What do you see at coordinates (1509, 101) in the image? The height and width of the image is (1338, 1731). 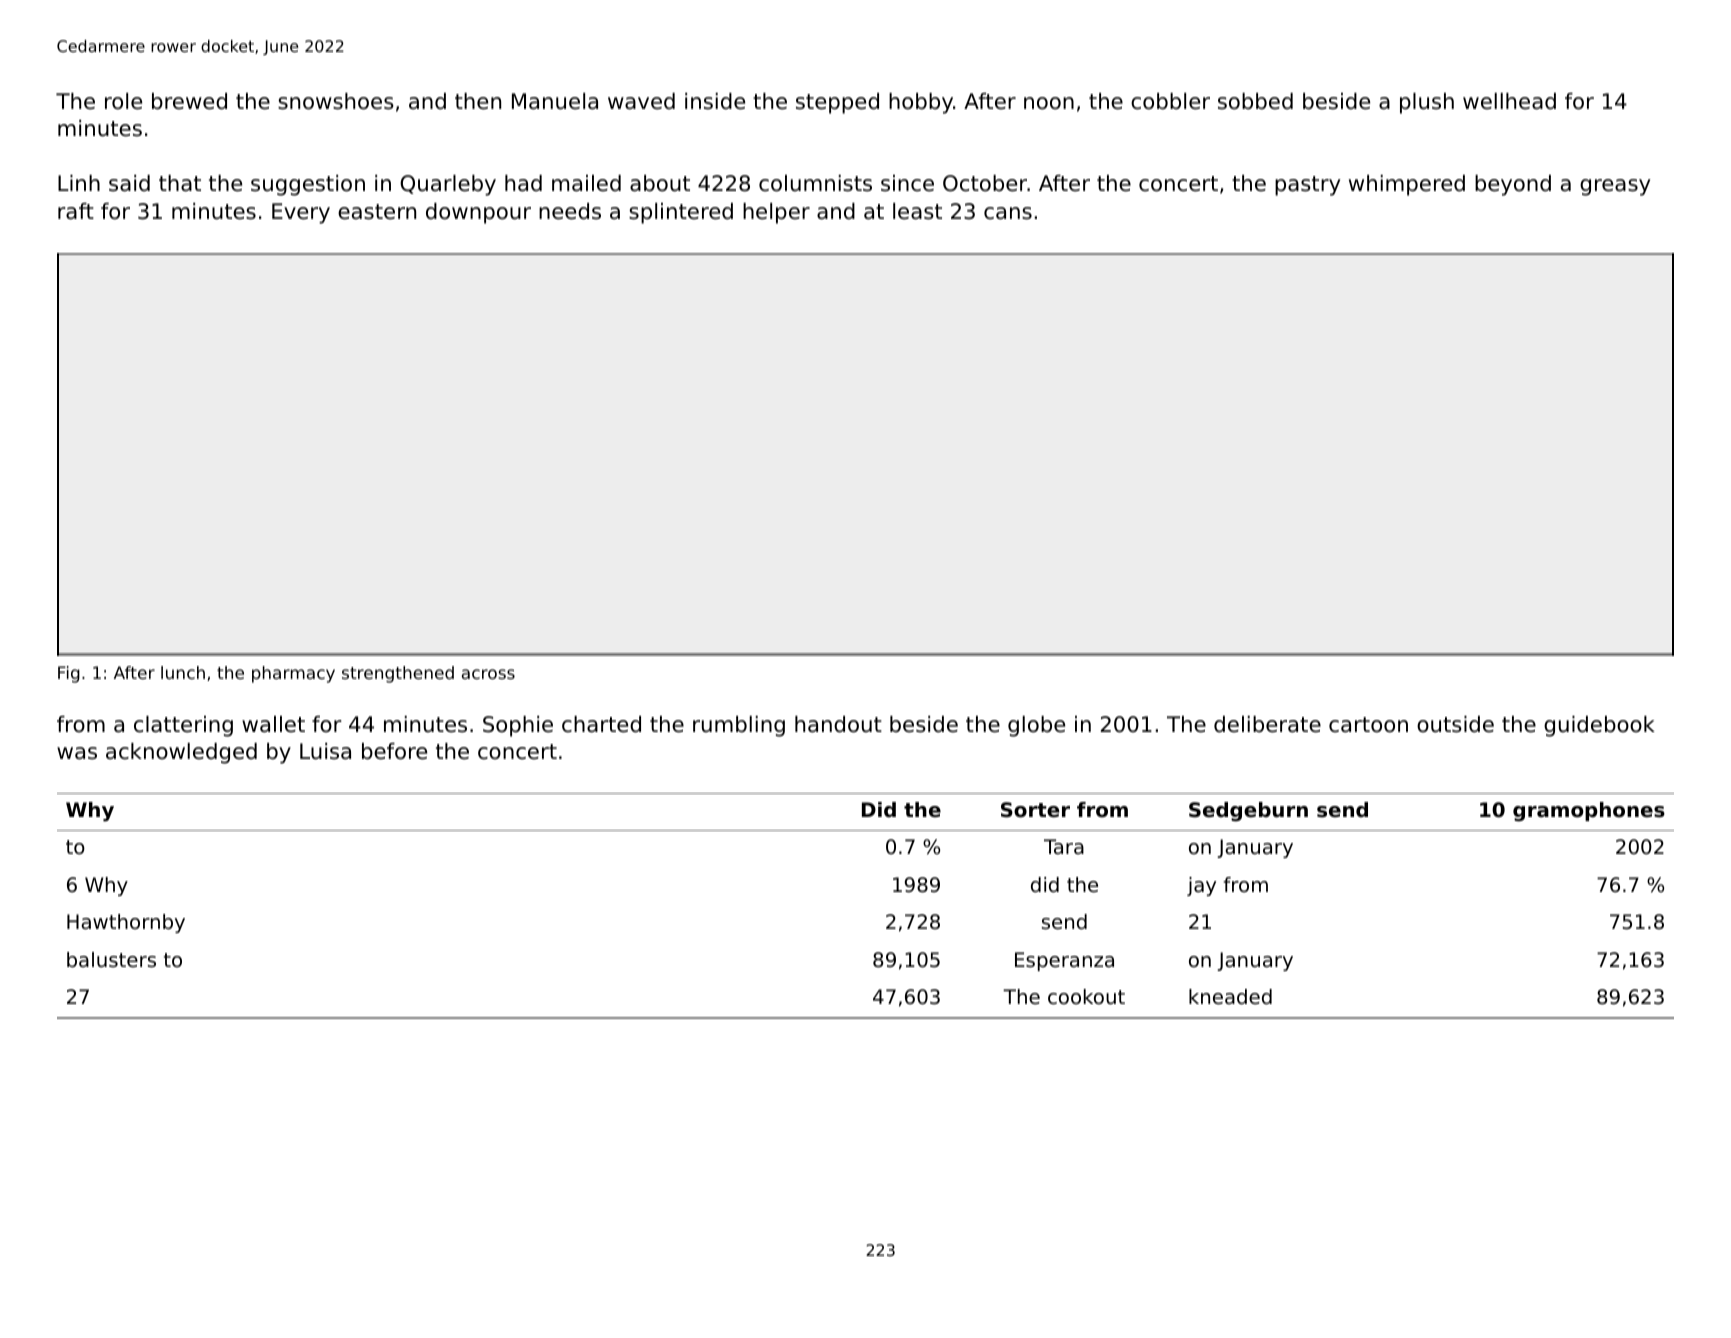 I see `wellhead` at bounding box center [1509, 101].
